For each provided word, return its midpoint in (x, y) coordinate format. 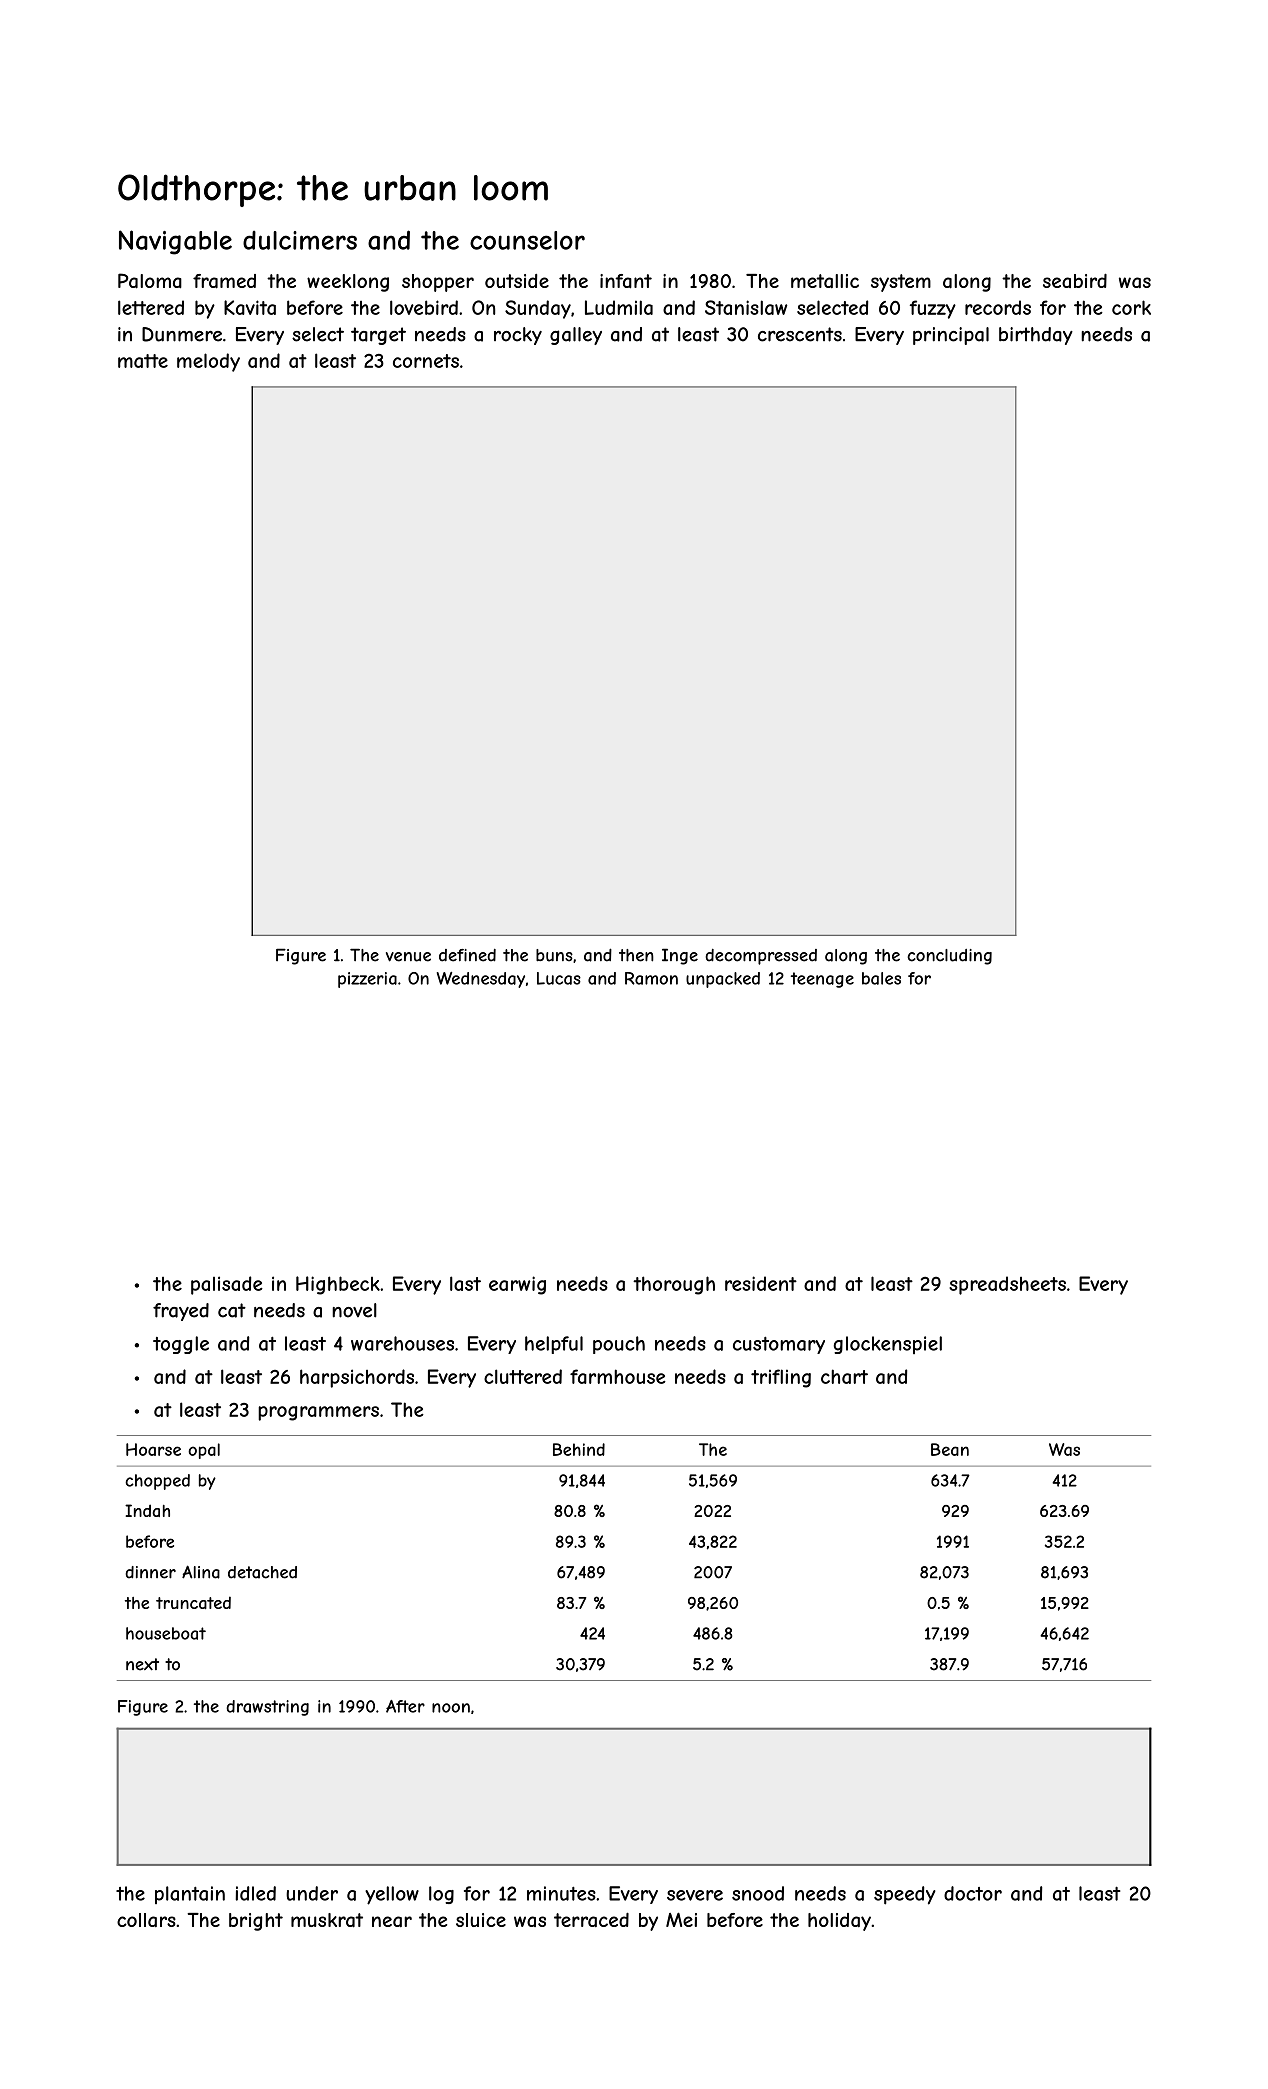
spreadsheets (1007, 1285)
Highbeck (338, 1285)
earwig (517, 1285)
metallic (825, 281)
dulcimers (300, 240)
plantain (190, 1895)
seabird (1075, 281)
